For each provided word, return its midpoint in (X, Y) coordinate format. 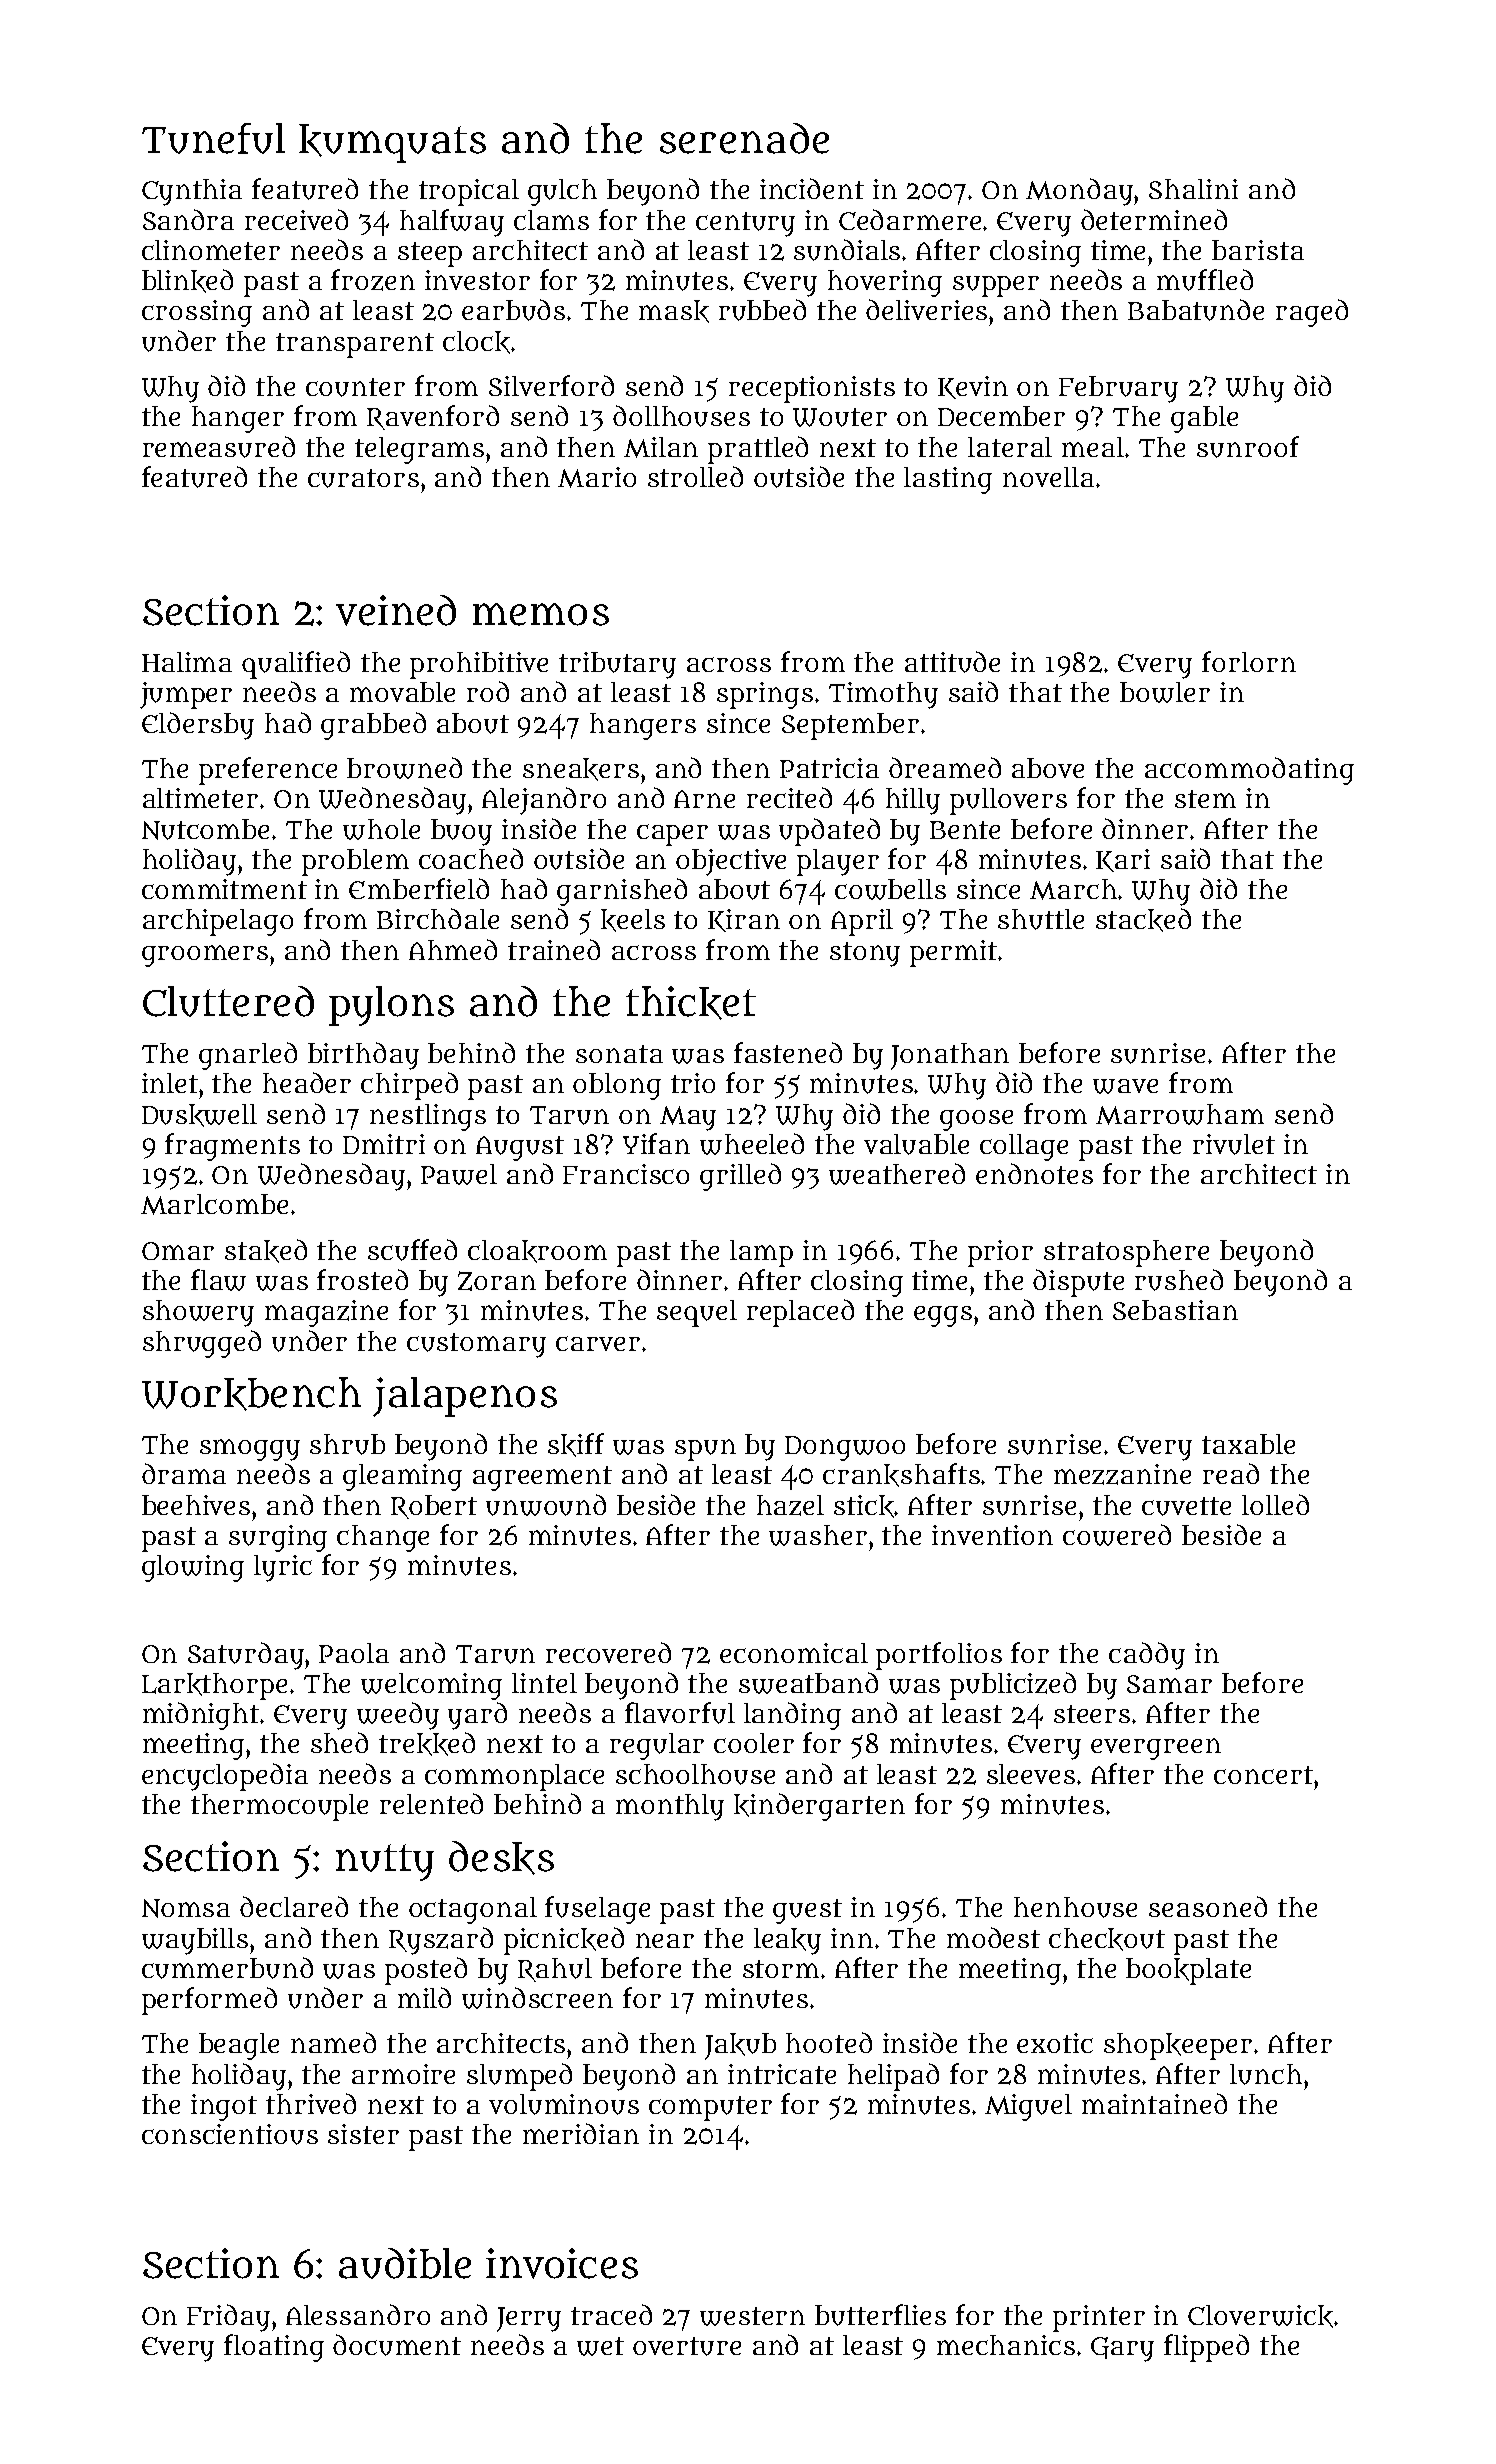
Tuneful (213, 138)
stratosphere (1126, 1253)
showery (198, 1313)
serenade (744, 138)
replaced (800, 1313)
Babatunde (1196, 310)
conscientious (230, 2134)
